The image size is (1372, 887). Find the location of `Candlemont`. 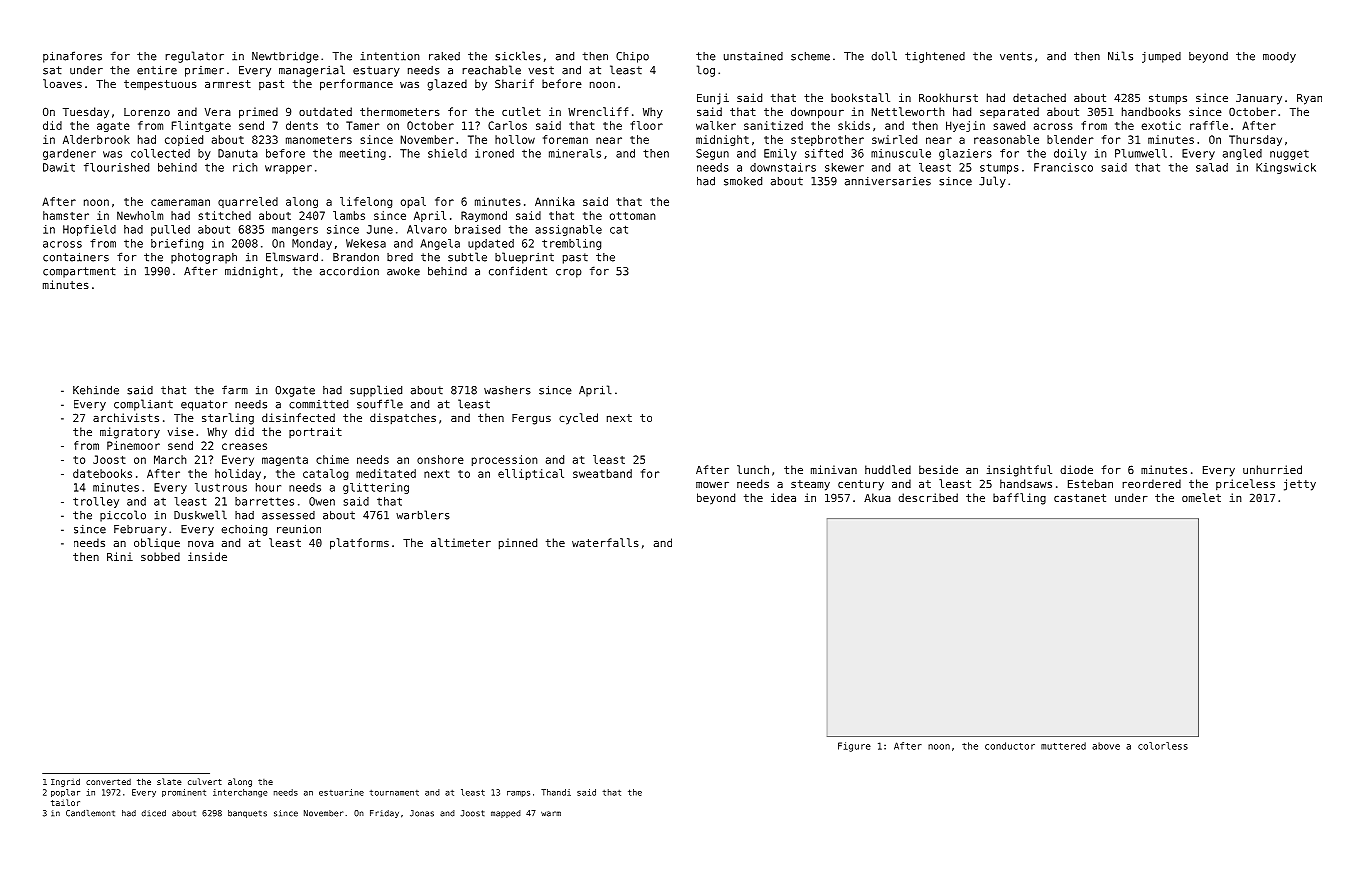

Candlemont is located at coordinates (90, 813).
